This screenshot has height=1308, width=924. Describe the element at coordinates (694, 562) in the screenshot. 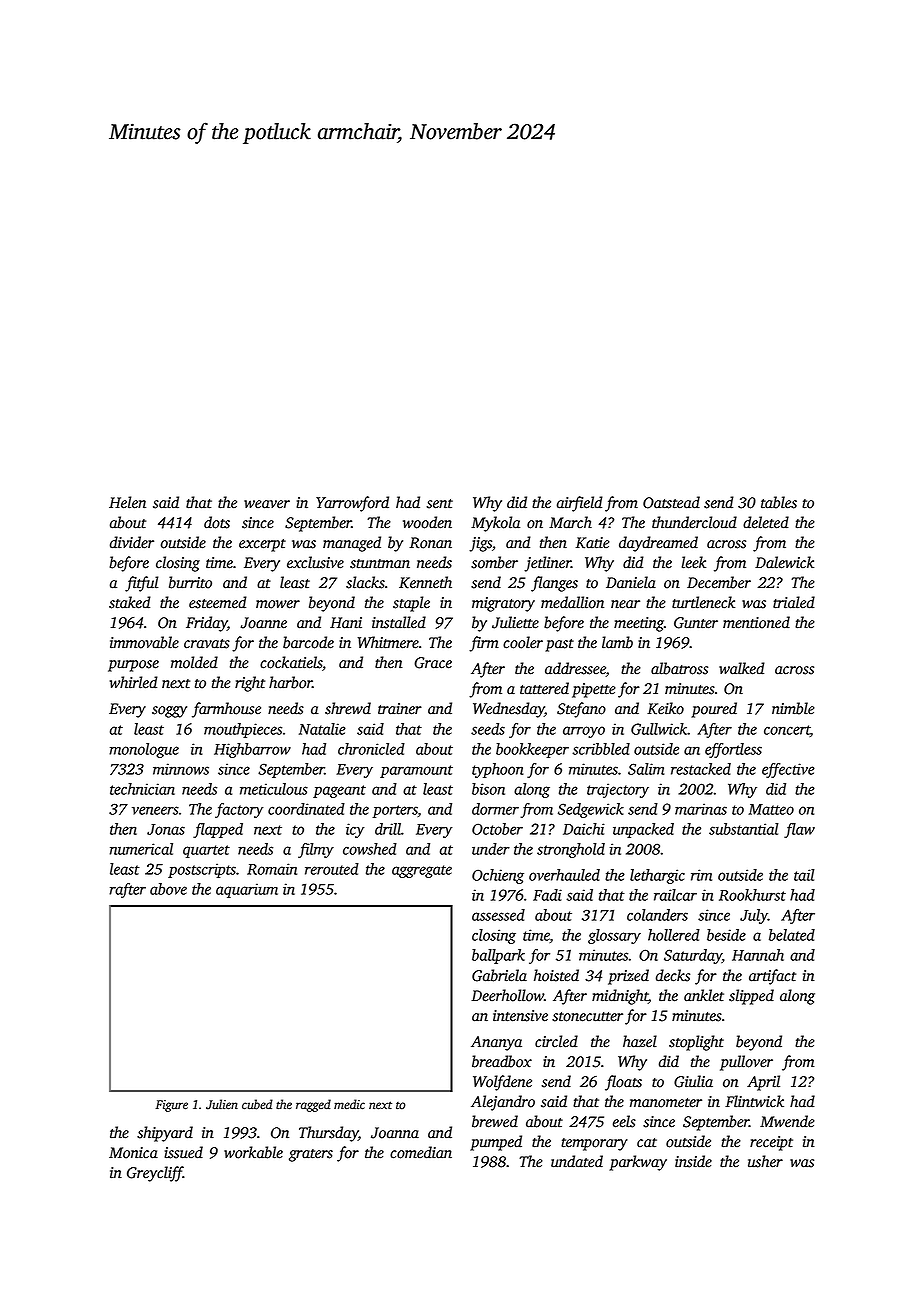

I see `leek` at that location.
